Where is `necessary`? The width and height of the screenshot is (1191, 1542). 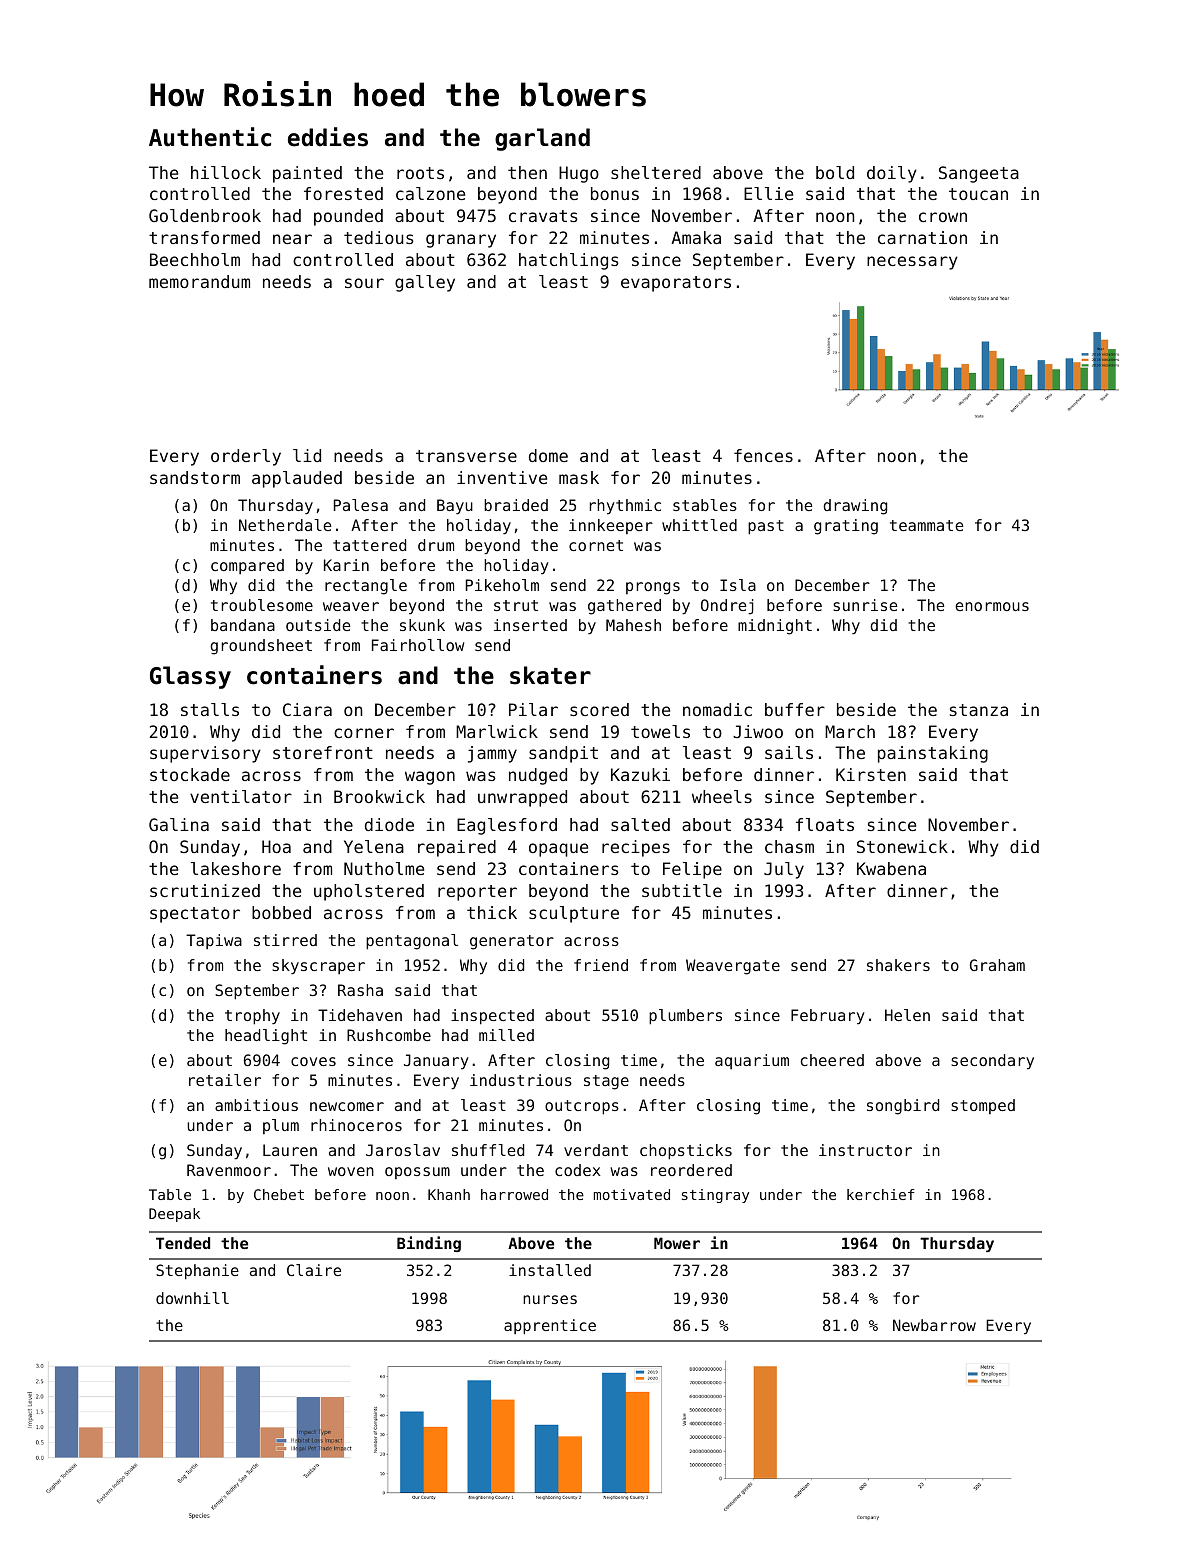 necessary is located at coordinates (912, 263).
